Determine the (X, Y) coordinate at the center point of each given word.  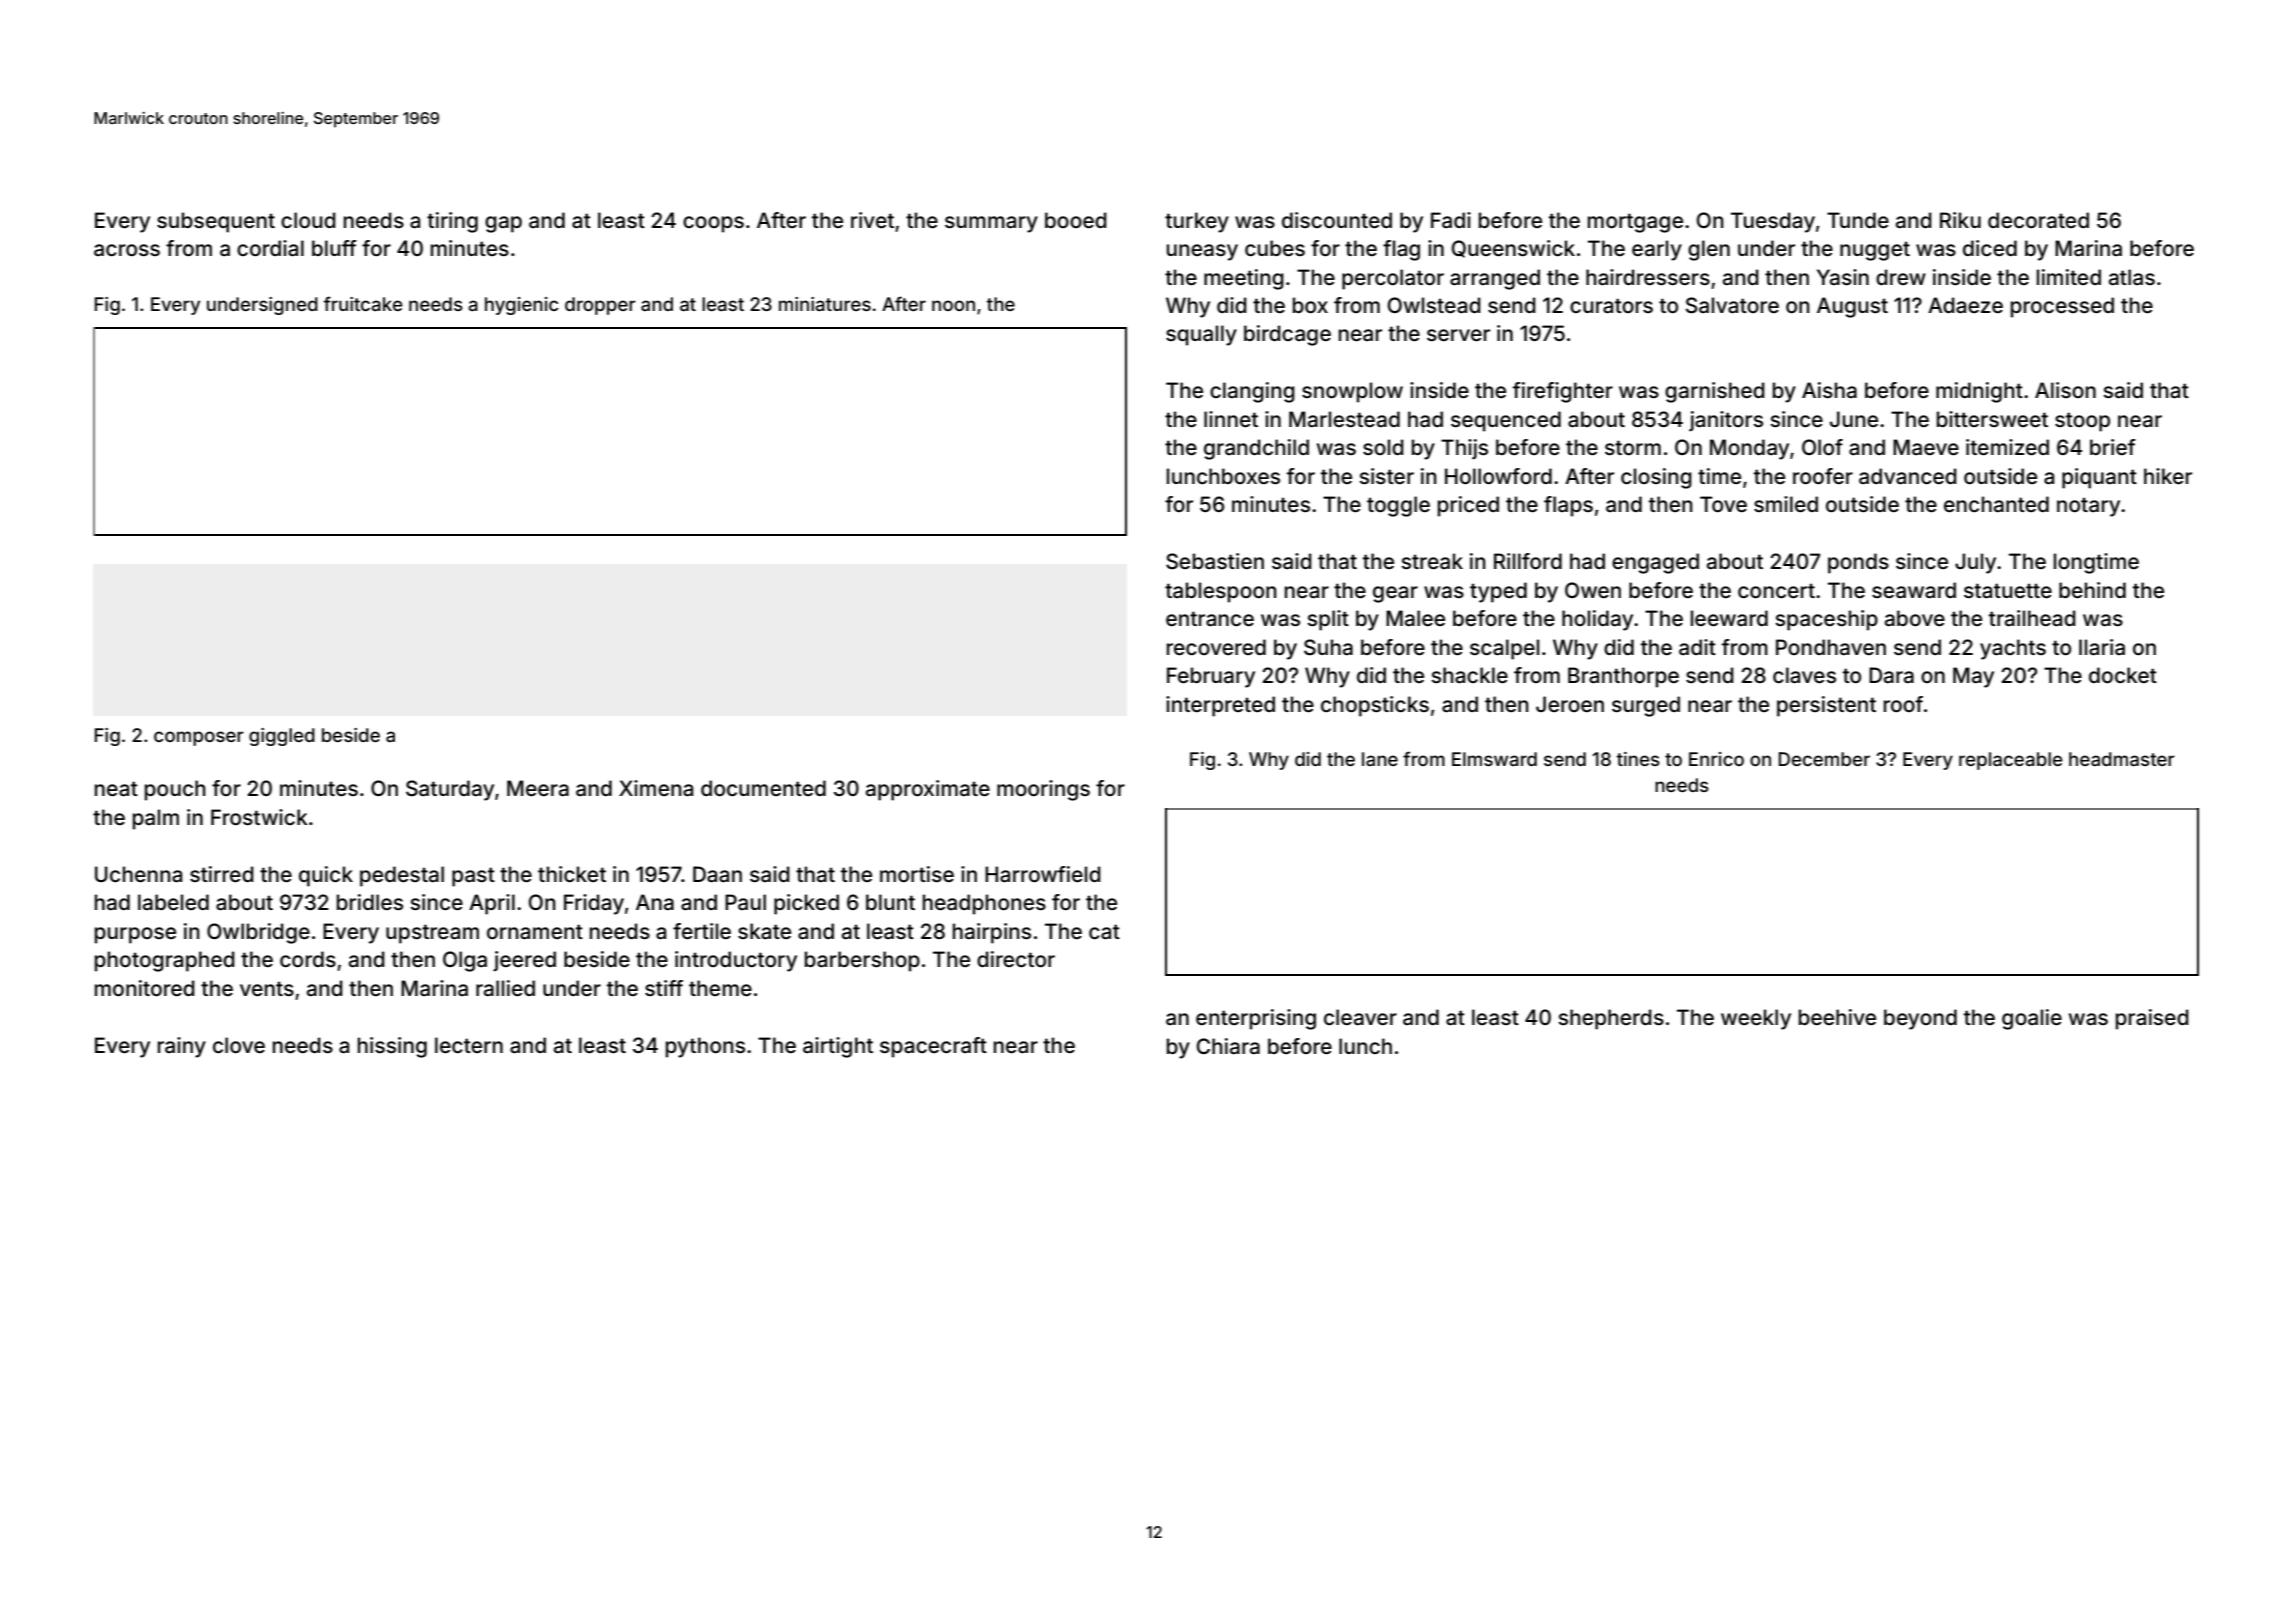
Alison (2065, 390)
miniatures (825, 304)
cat (1104, 932)
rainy (182, 1047)
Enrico (1716, 759)
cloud (308, 220)
